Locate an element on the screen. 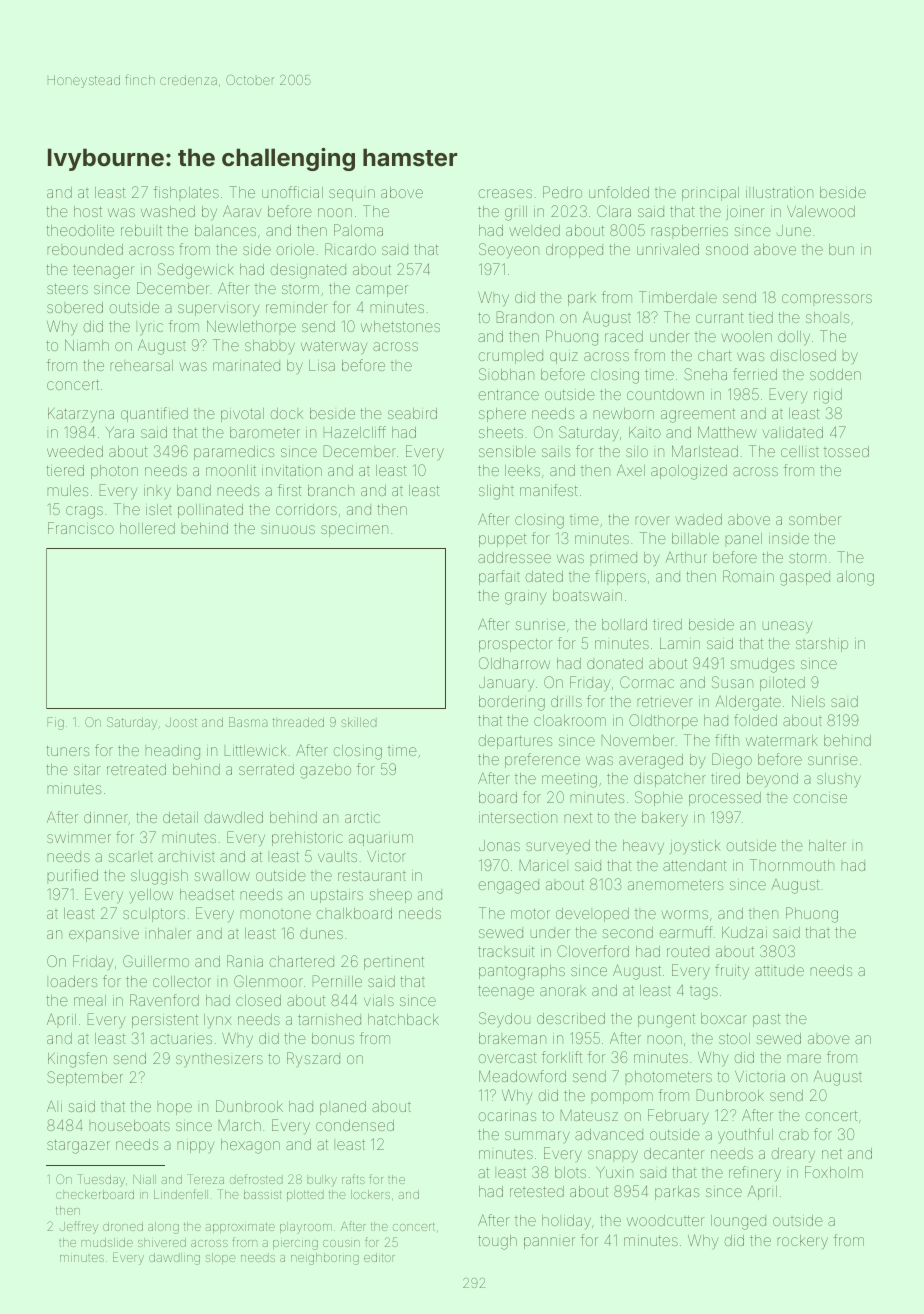 Image resolution: width=924 pixels, height=1314 pixels. sobered is located at coordinates (75, 307).
